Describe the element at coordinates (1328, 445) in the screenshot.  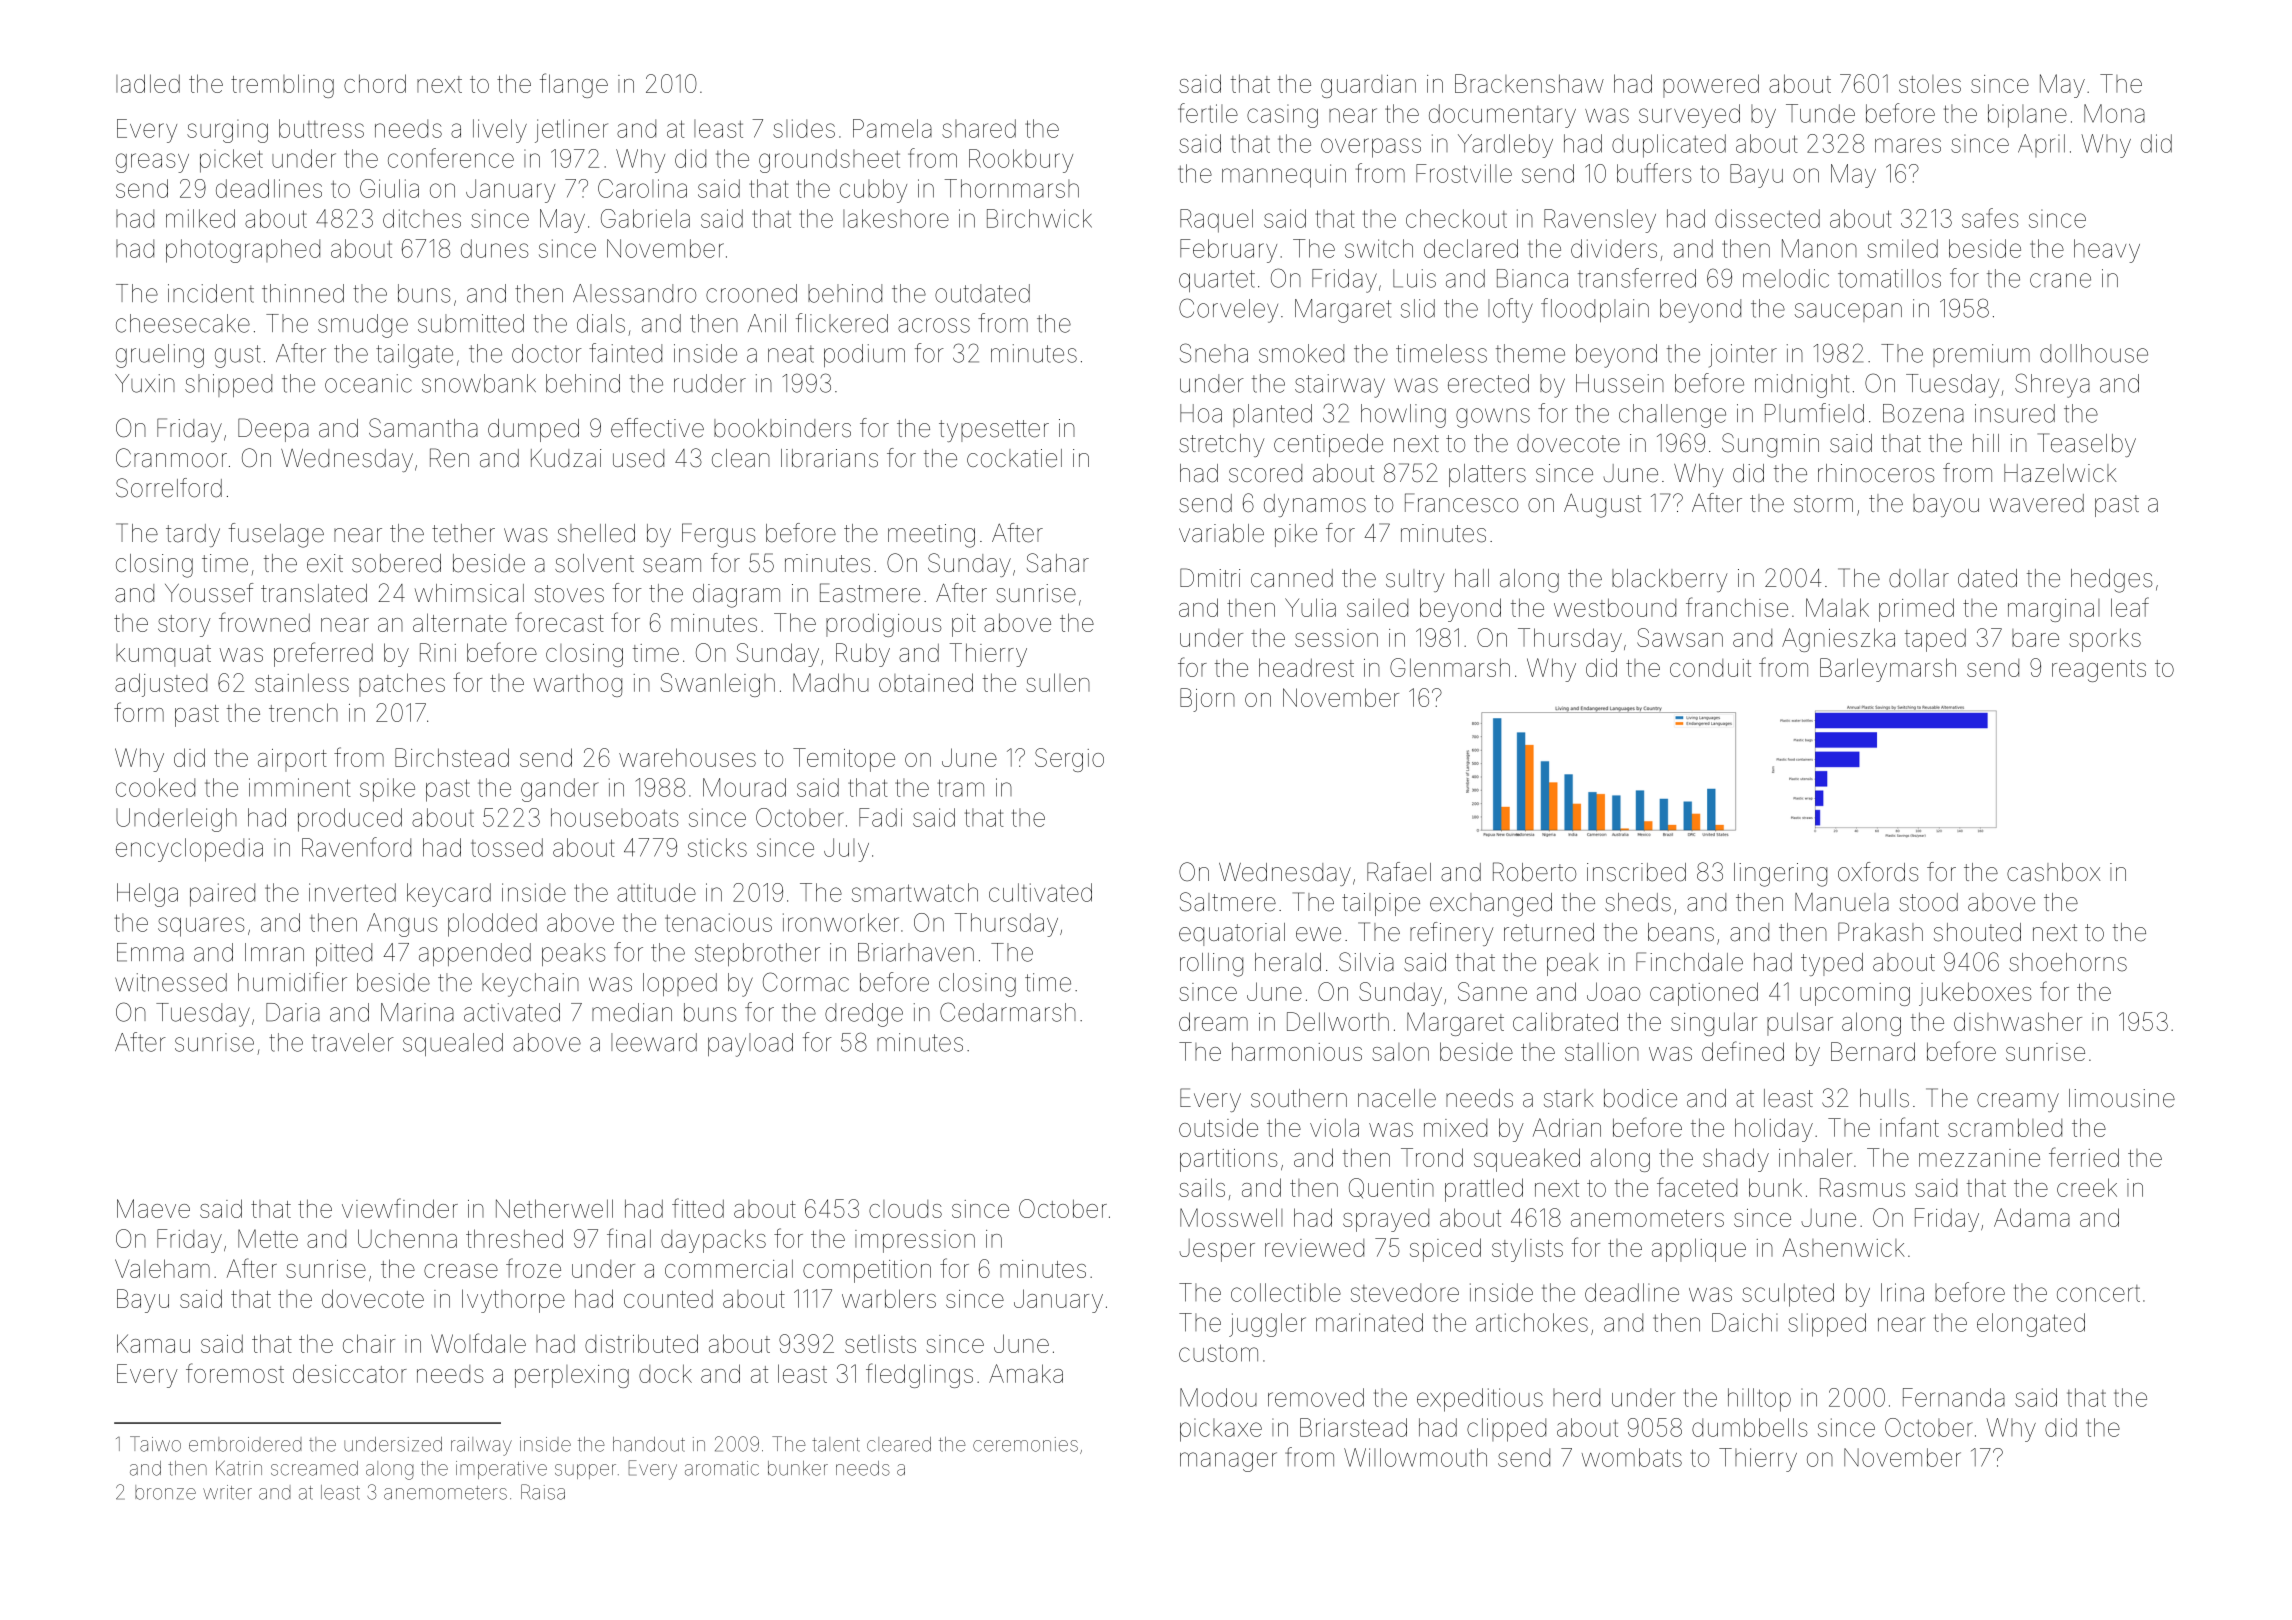
I see `centipede` at that location.
